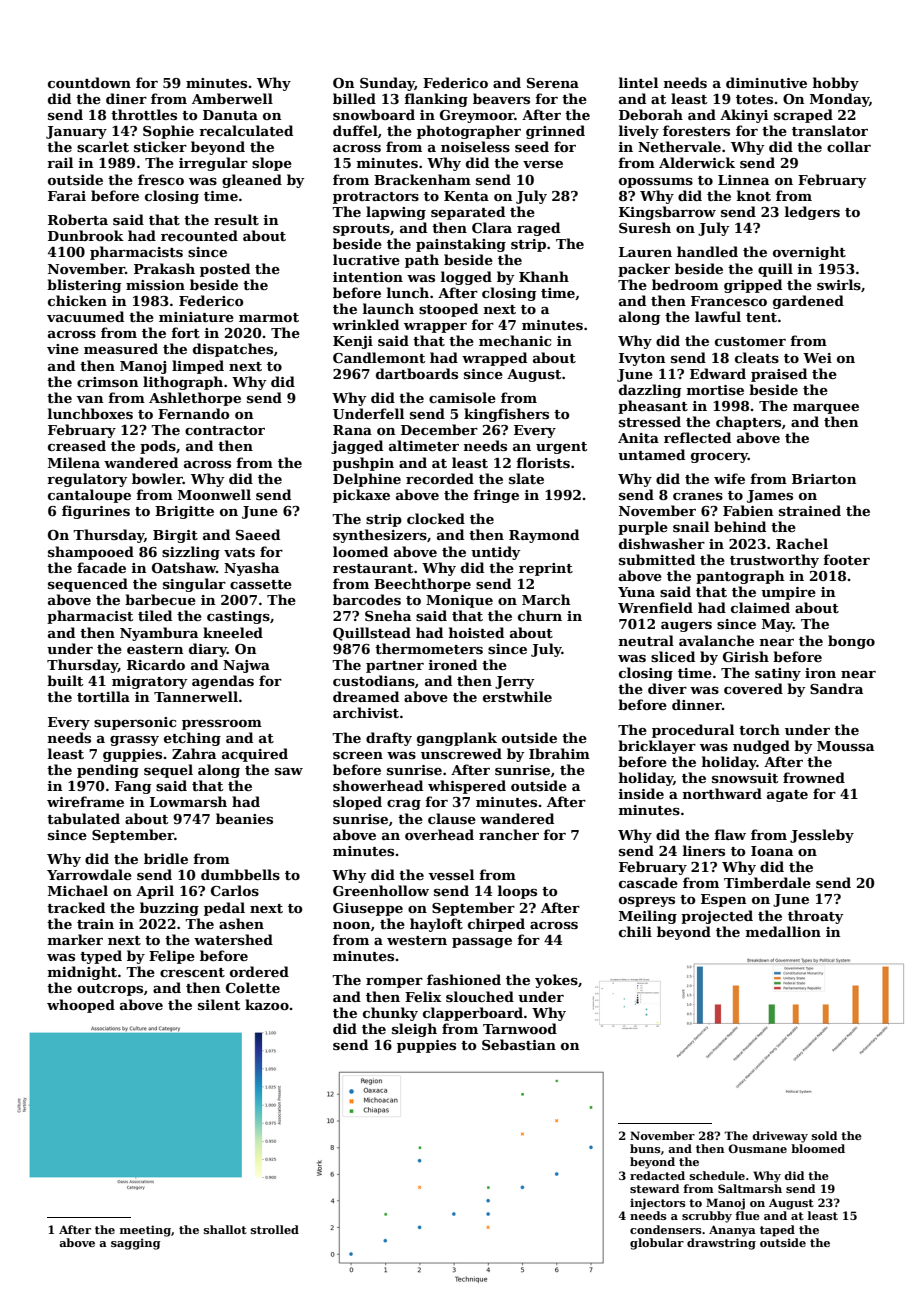 This screenshot has width=924, height=1308. Describe the element at coordinates (704, 850) in the screenshot. I see `liners` at that location.
